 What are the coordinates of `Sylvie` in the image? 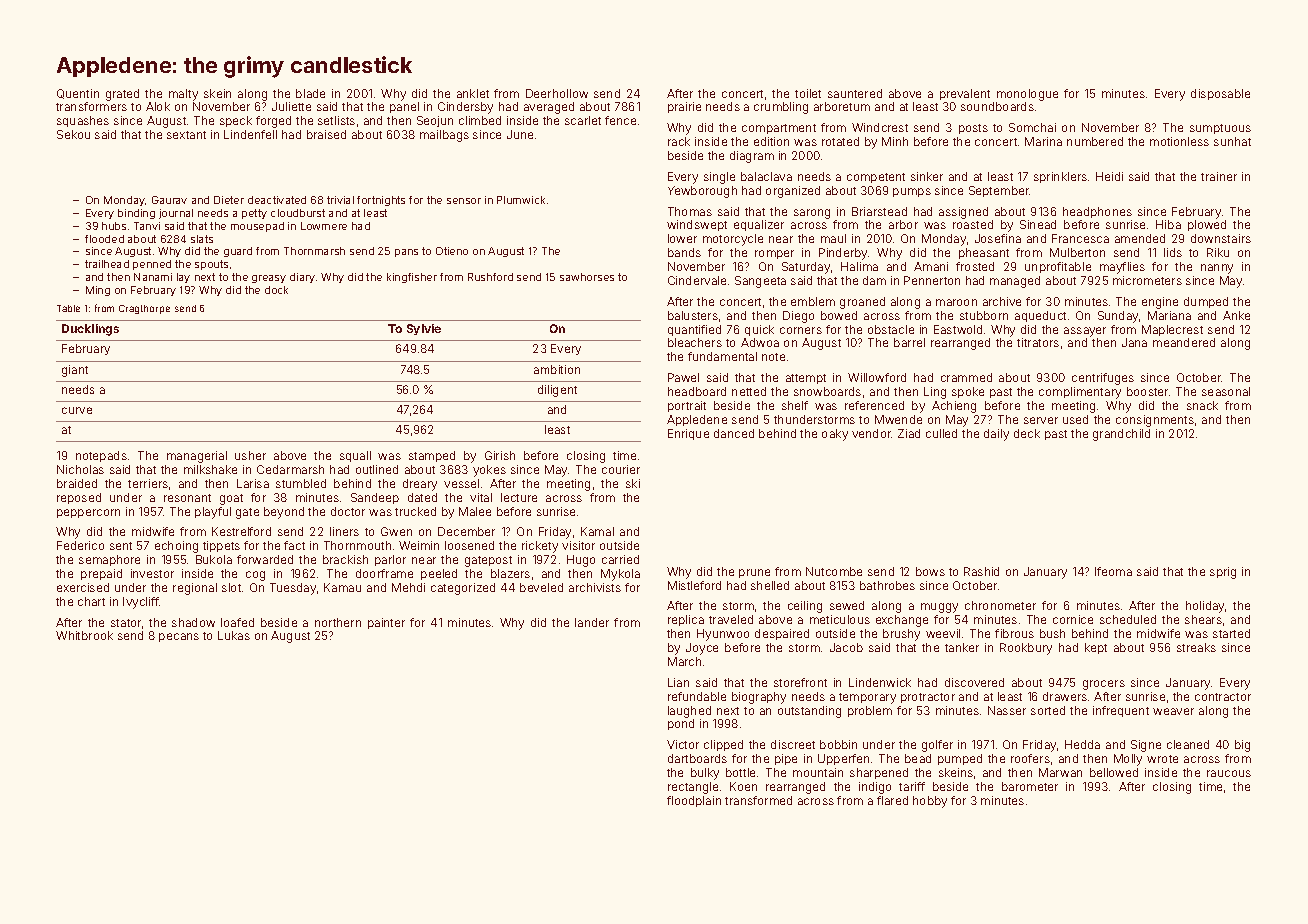 It's located at (424, 329).
